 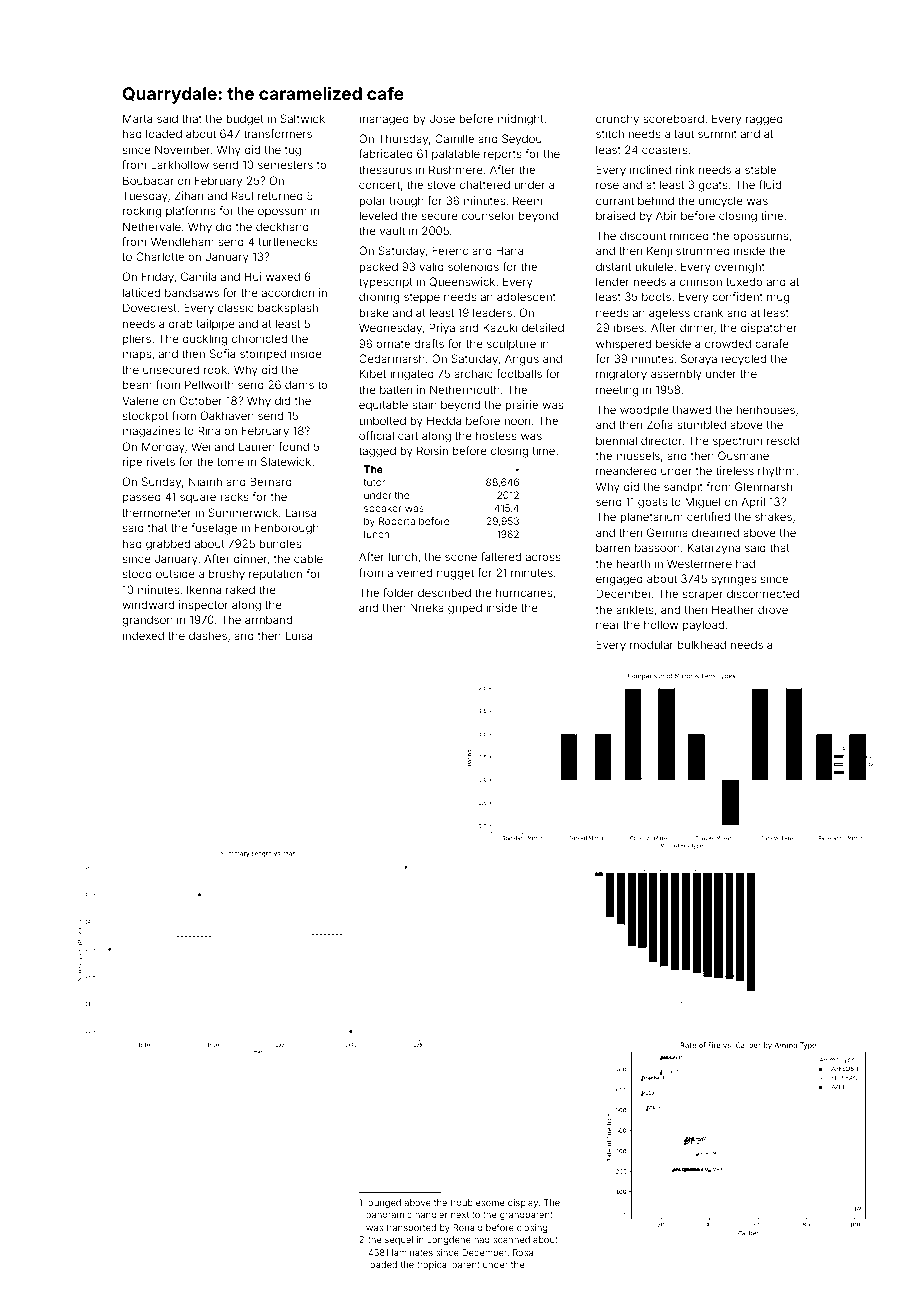 What do you see at coordinates (651, 517) in the page?
I see `planetarium` at bounding box center [651, 517].
